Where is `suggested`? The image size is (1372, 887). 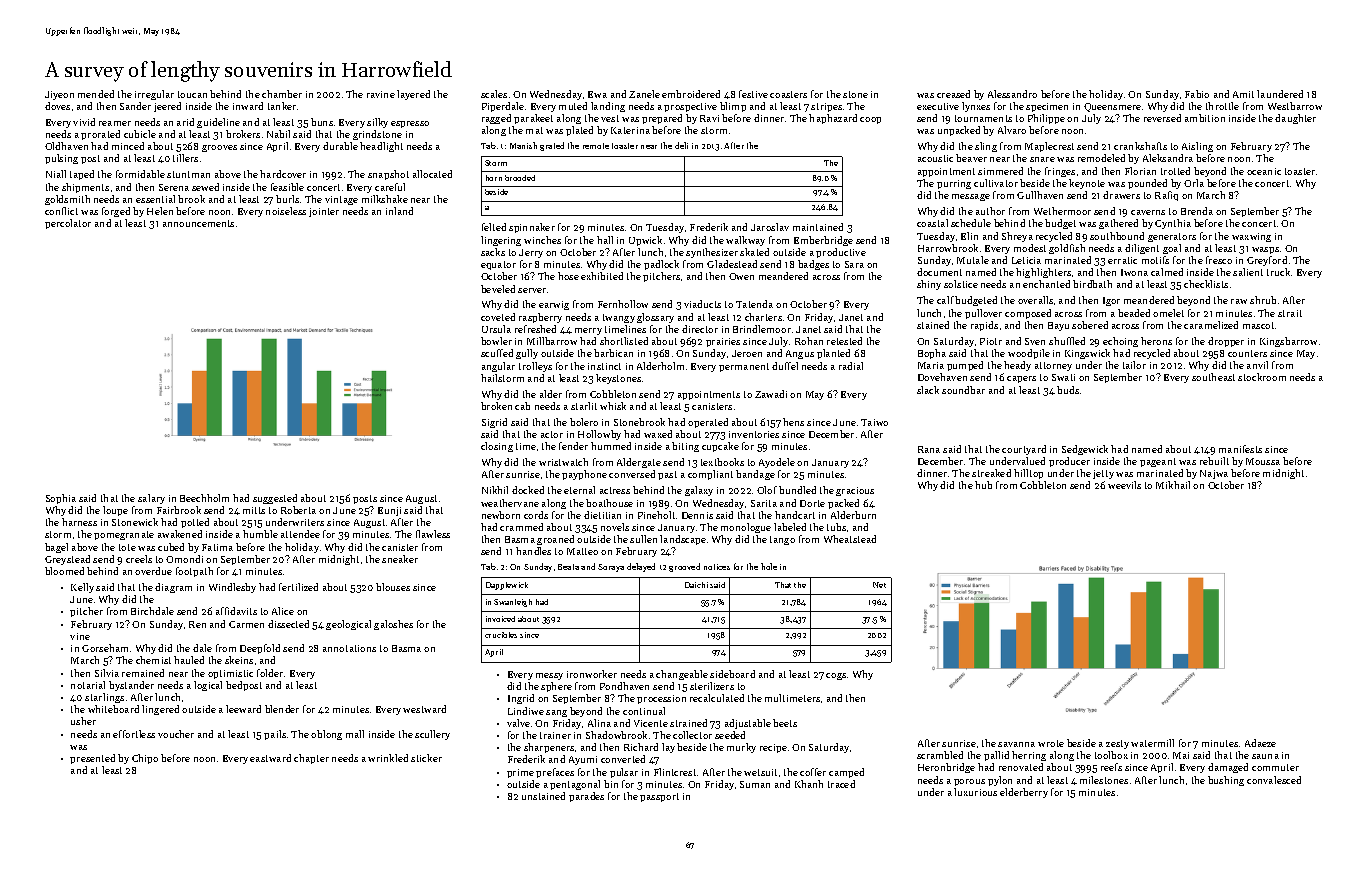 suggested is located at coordinates (275, 499).
